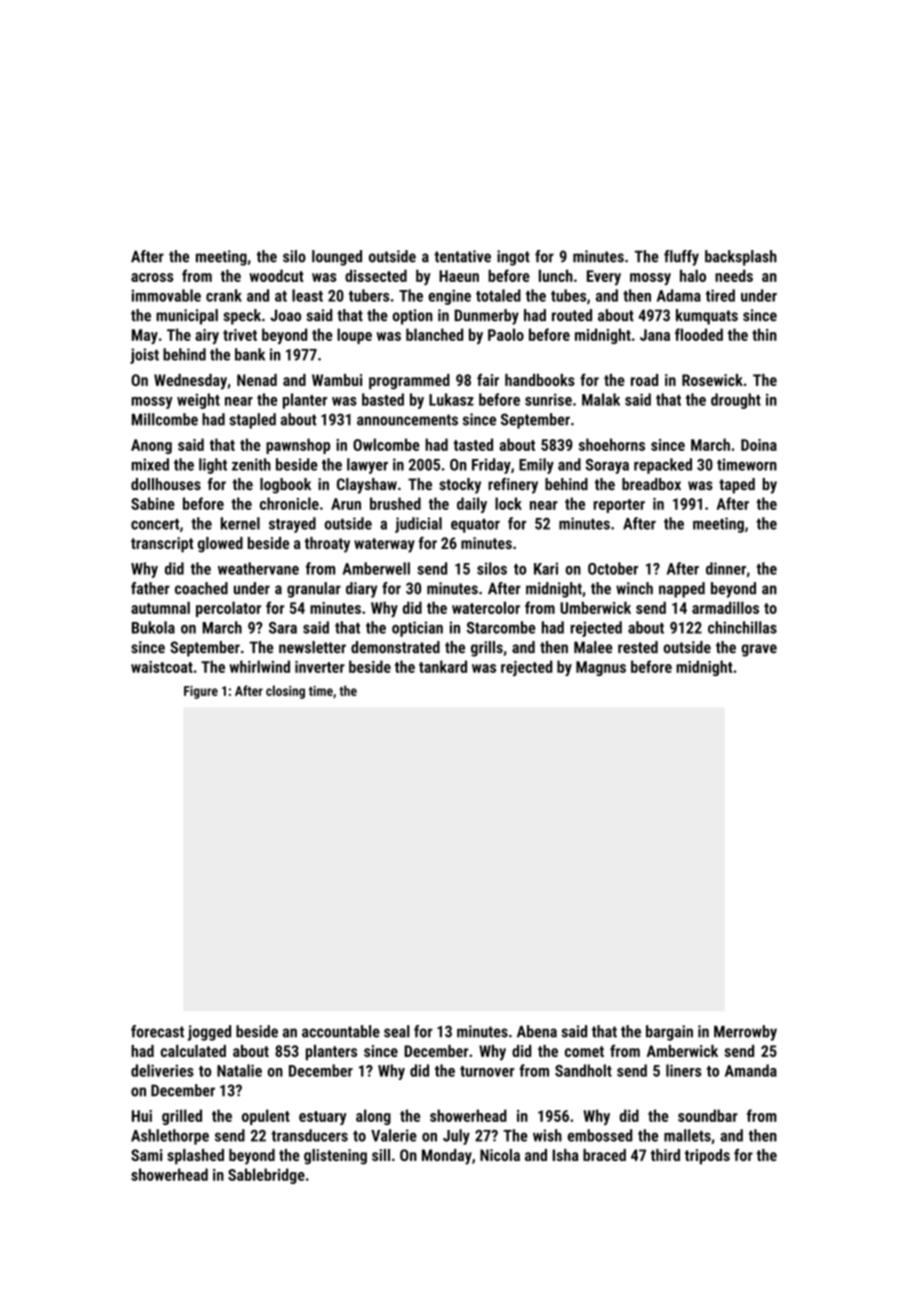 The image size is (908, 1316). Describe the element at coordinates (601, 668) in the screenshot. I see `Magnus` at that location.
